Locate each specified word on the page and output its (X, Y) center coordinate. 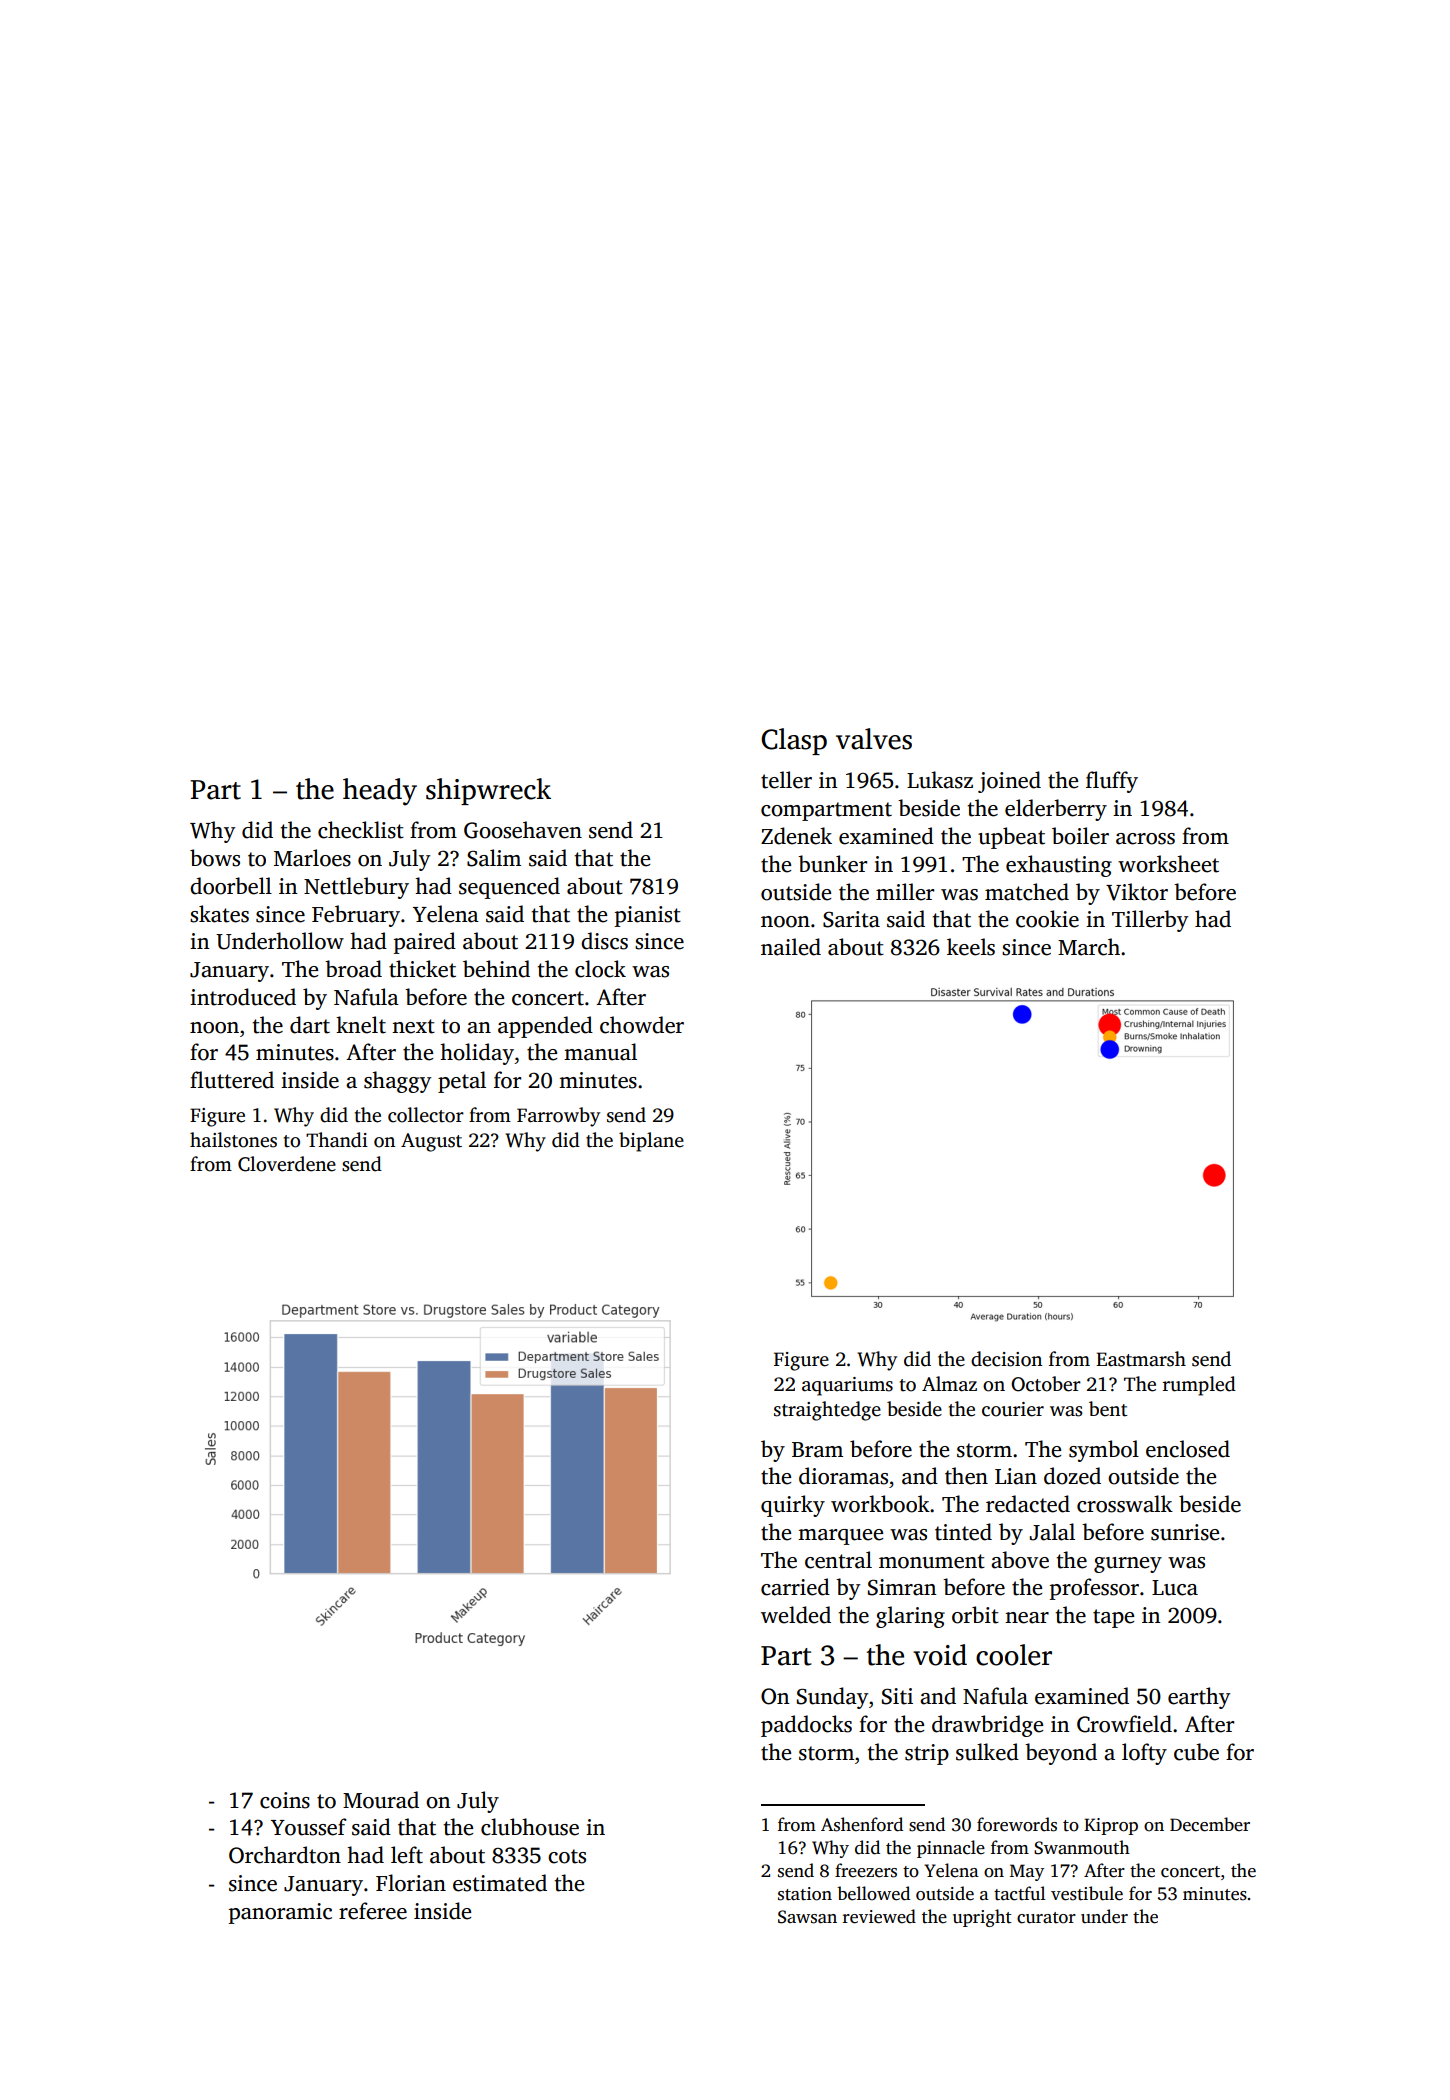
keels (971, 947)
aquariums (847, 1386)
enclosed (1188, 1449)
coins (285, 1800)
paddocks (806, 1726)
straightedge (827, 1411)
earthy (1199, 1698)
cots (567, 1856)
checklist (361, 830)
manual (600, 1052)
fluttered (232, 1080)
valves (874, 739)
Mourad (381, 1800)
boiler (1080, 836)
